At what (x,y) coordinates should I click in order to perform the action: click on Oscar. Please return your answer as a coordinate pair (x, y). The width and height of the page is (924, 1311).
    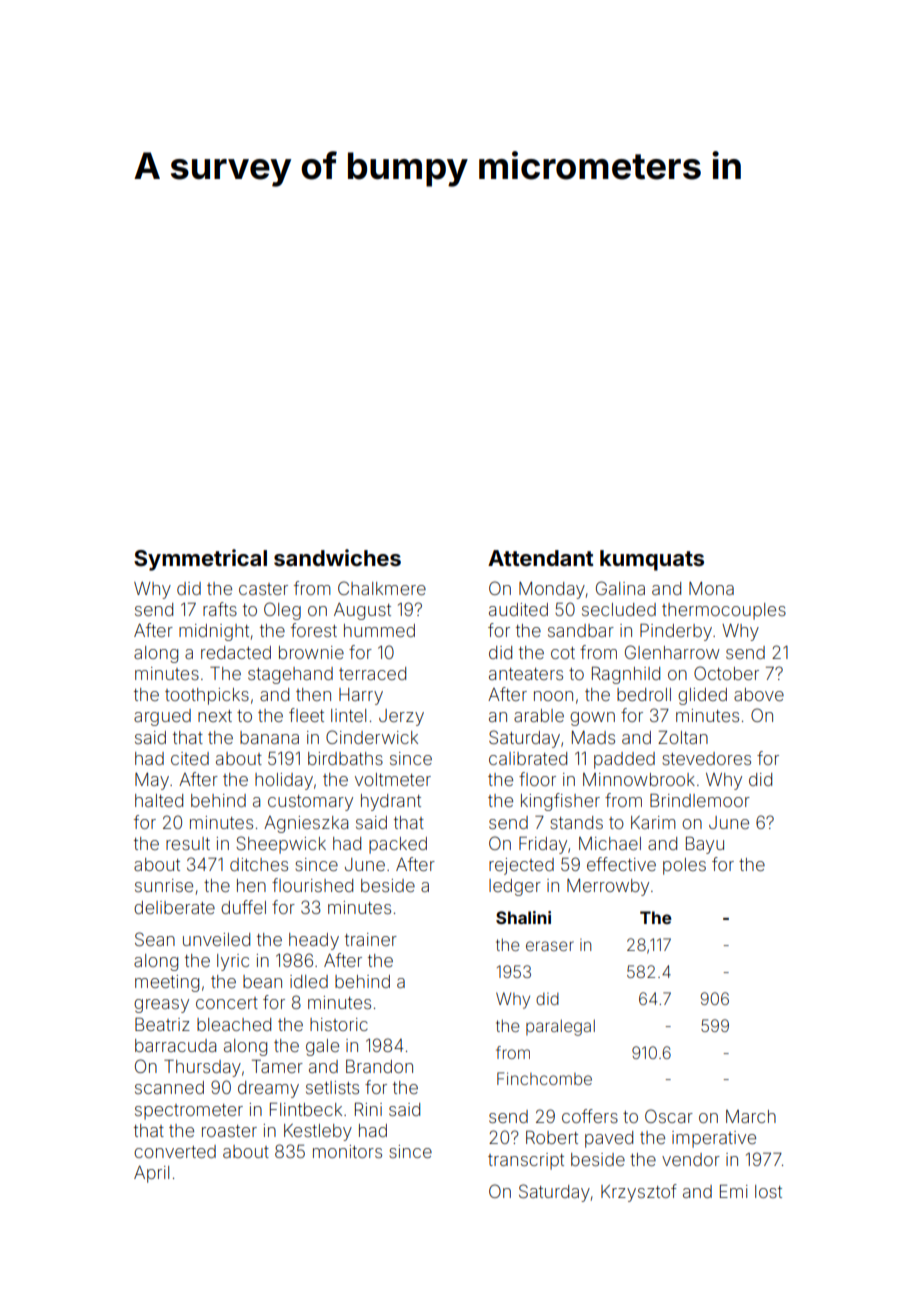
    Looking at the image, I should click on (669, 1116).
